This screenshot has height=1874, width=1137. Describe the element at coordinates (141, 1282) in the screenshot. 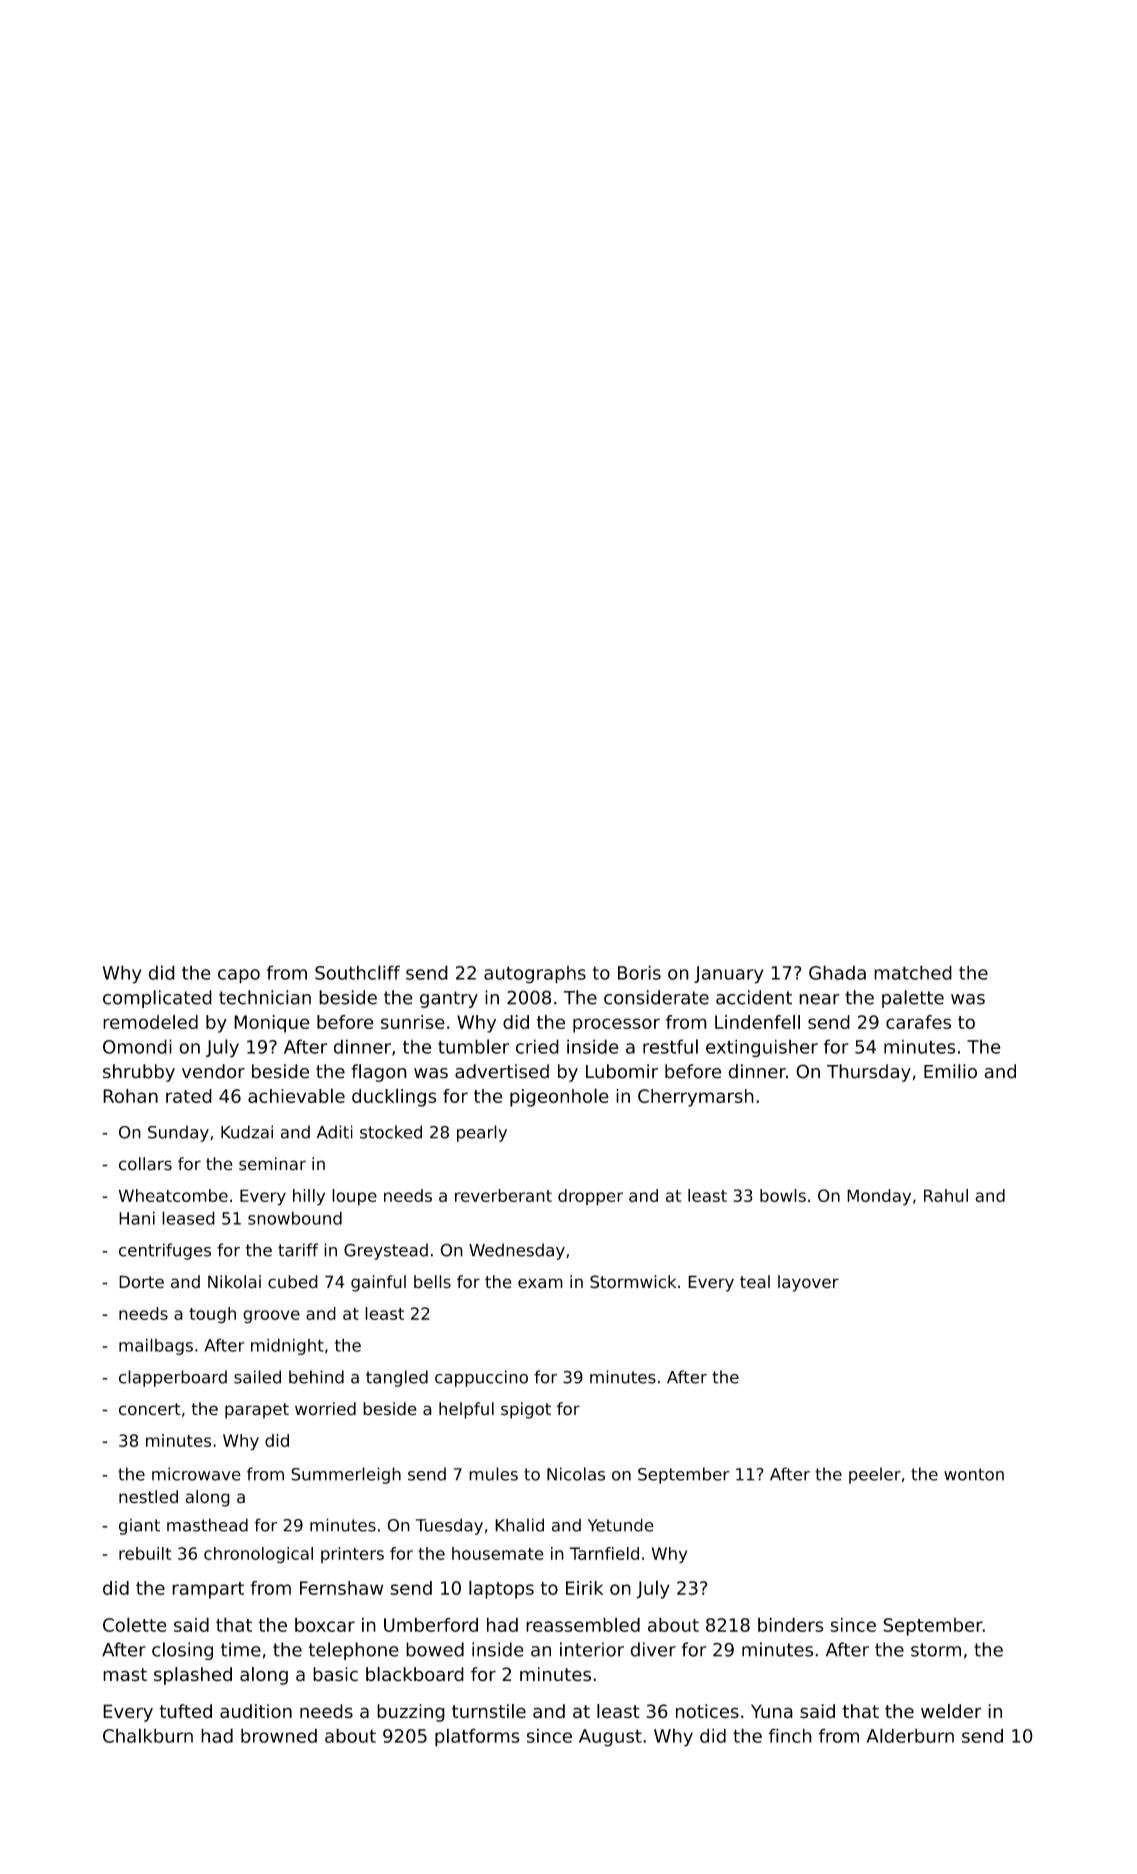

I see `Dorte` at that location.
